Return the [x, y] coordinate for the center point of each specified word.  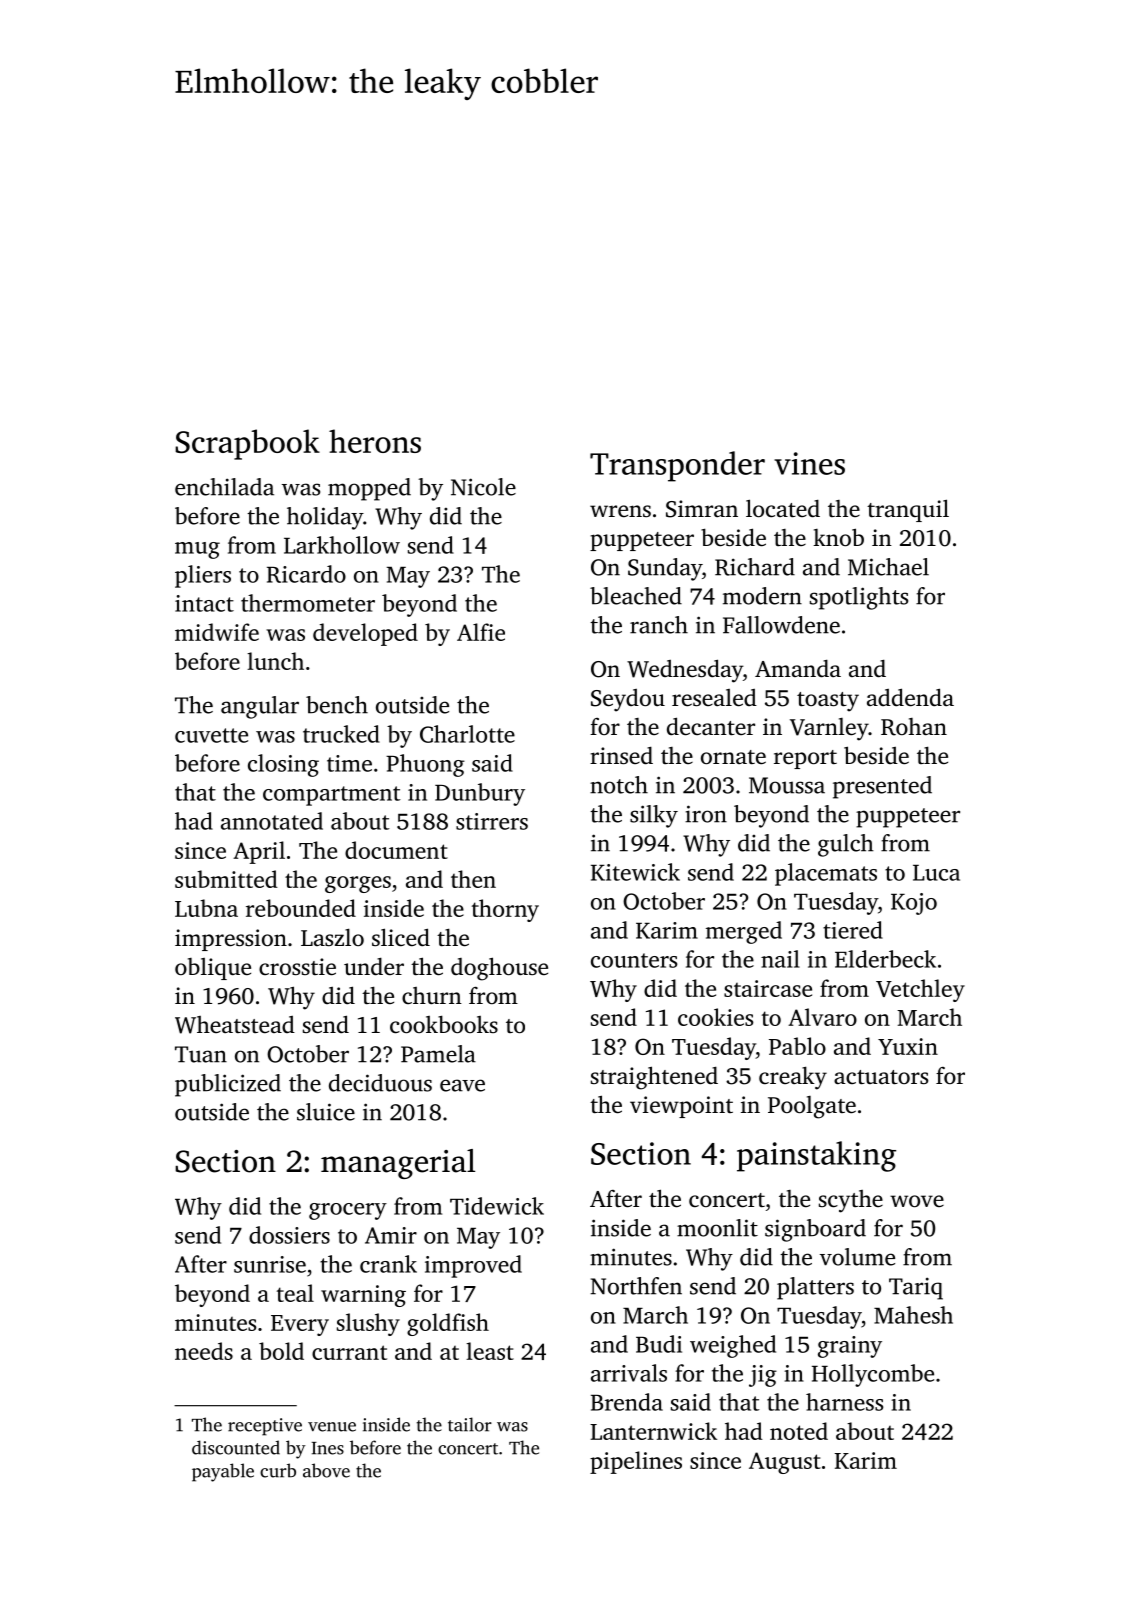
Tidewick [497, 1206]
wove [917, 1201]
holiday [325, 518]
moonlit [717, 1228]
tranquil [908, 510]
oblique [213, 969]
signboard [815, 1230]
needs [204, 1351]
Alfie [481, 632]
